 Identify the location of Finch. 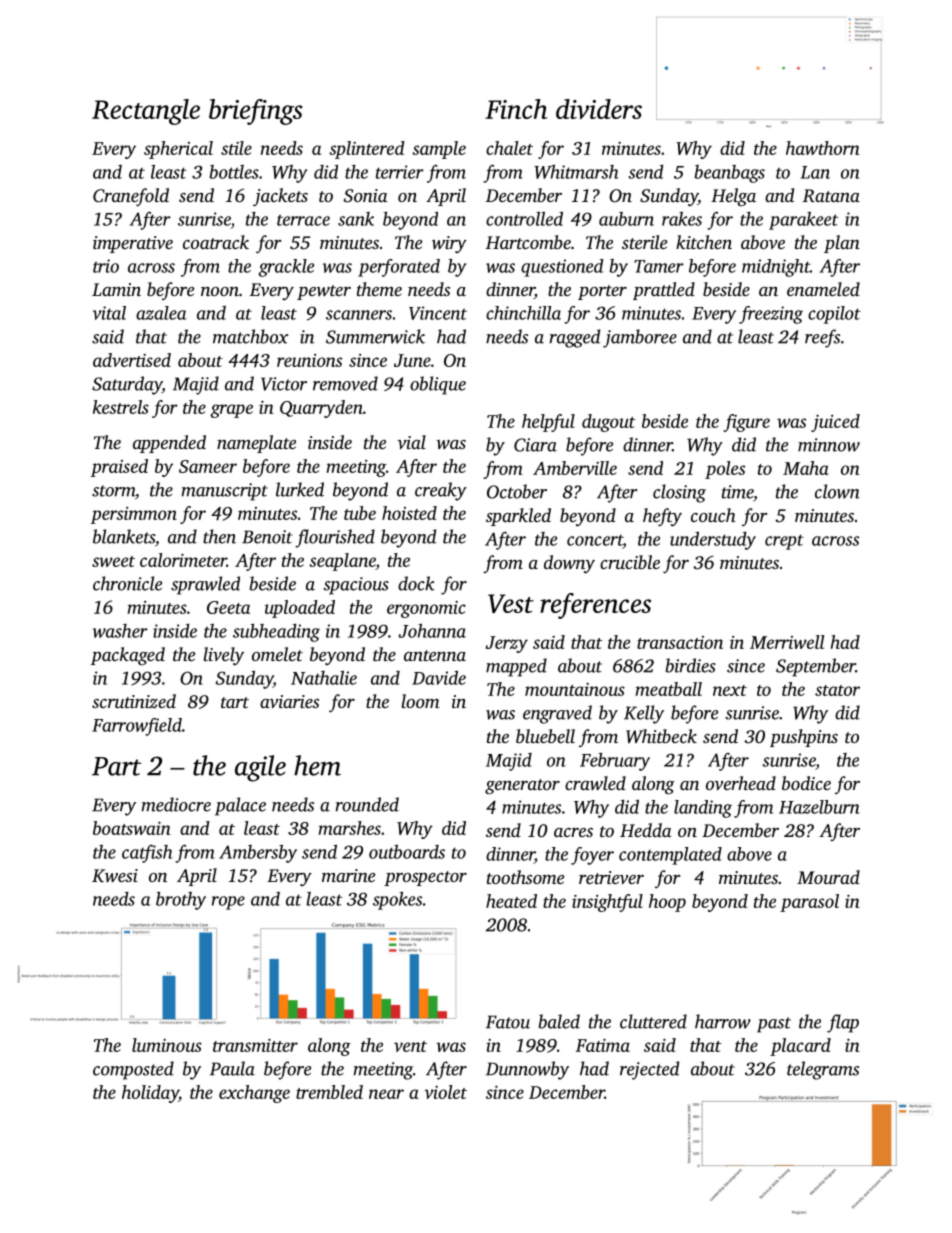
(516, 109).
